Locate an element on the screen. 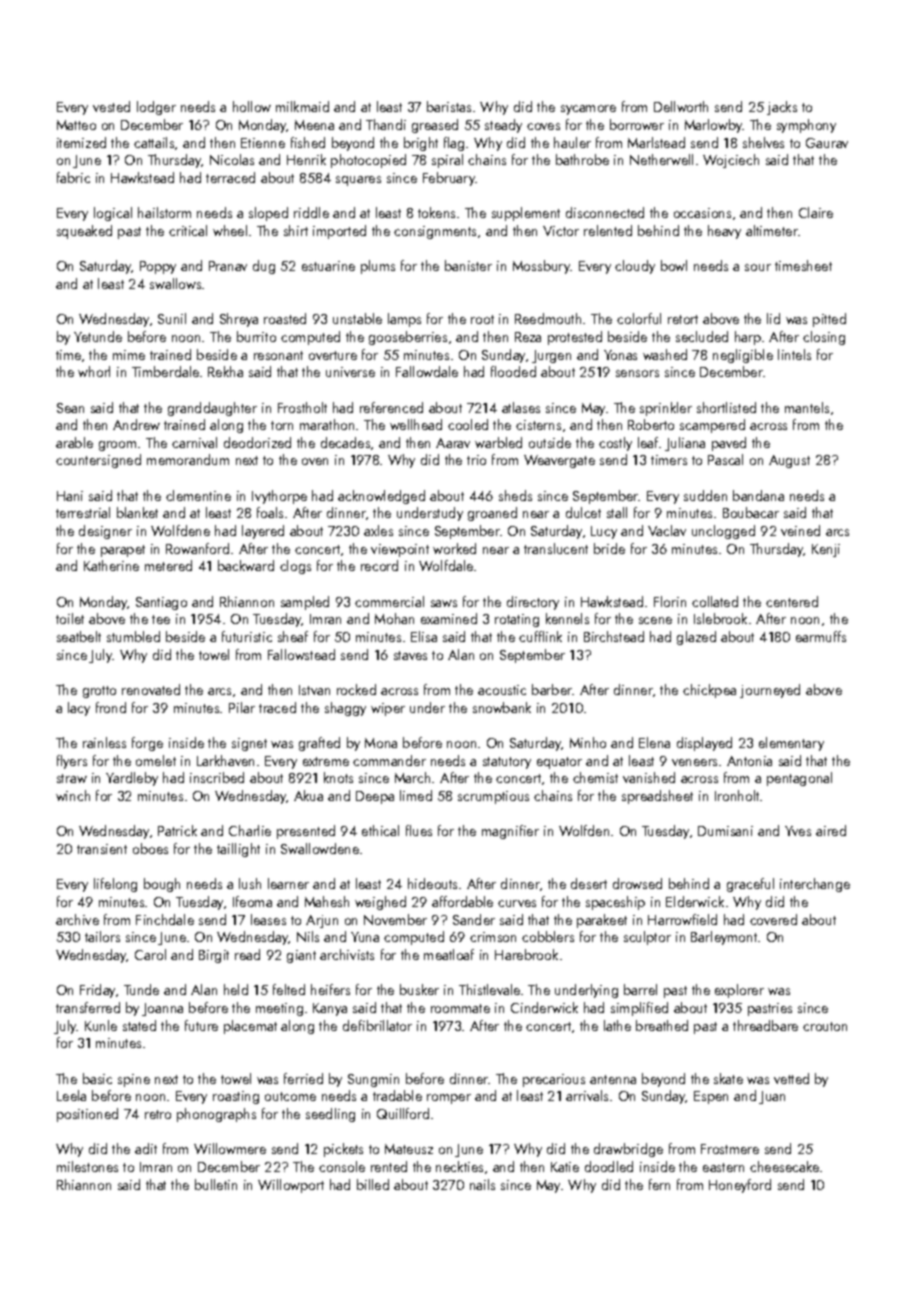 The height and width of the screenshot is (1316, 908). Rowanford is located at coordinates (197, 548).
